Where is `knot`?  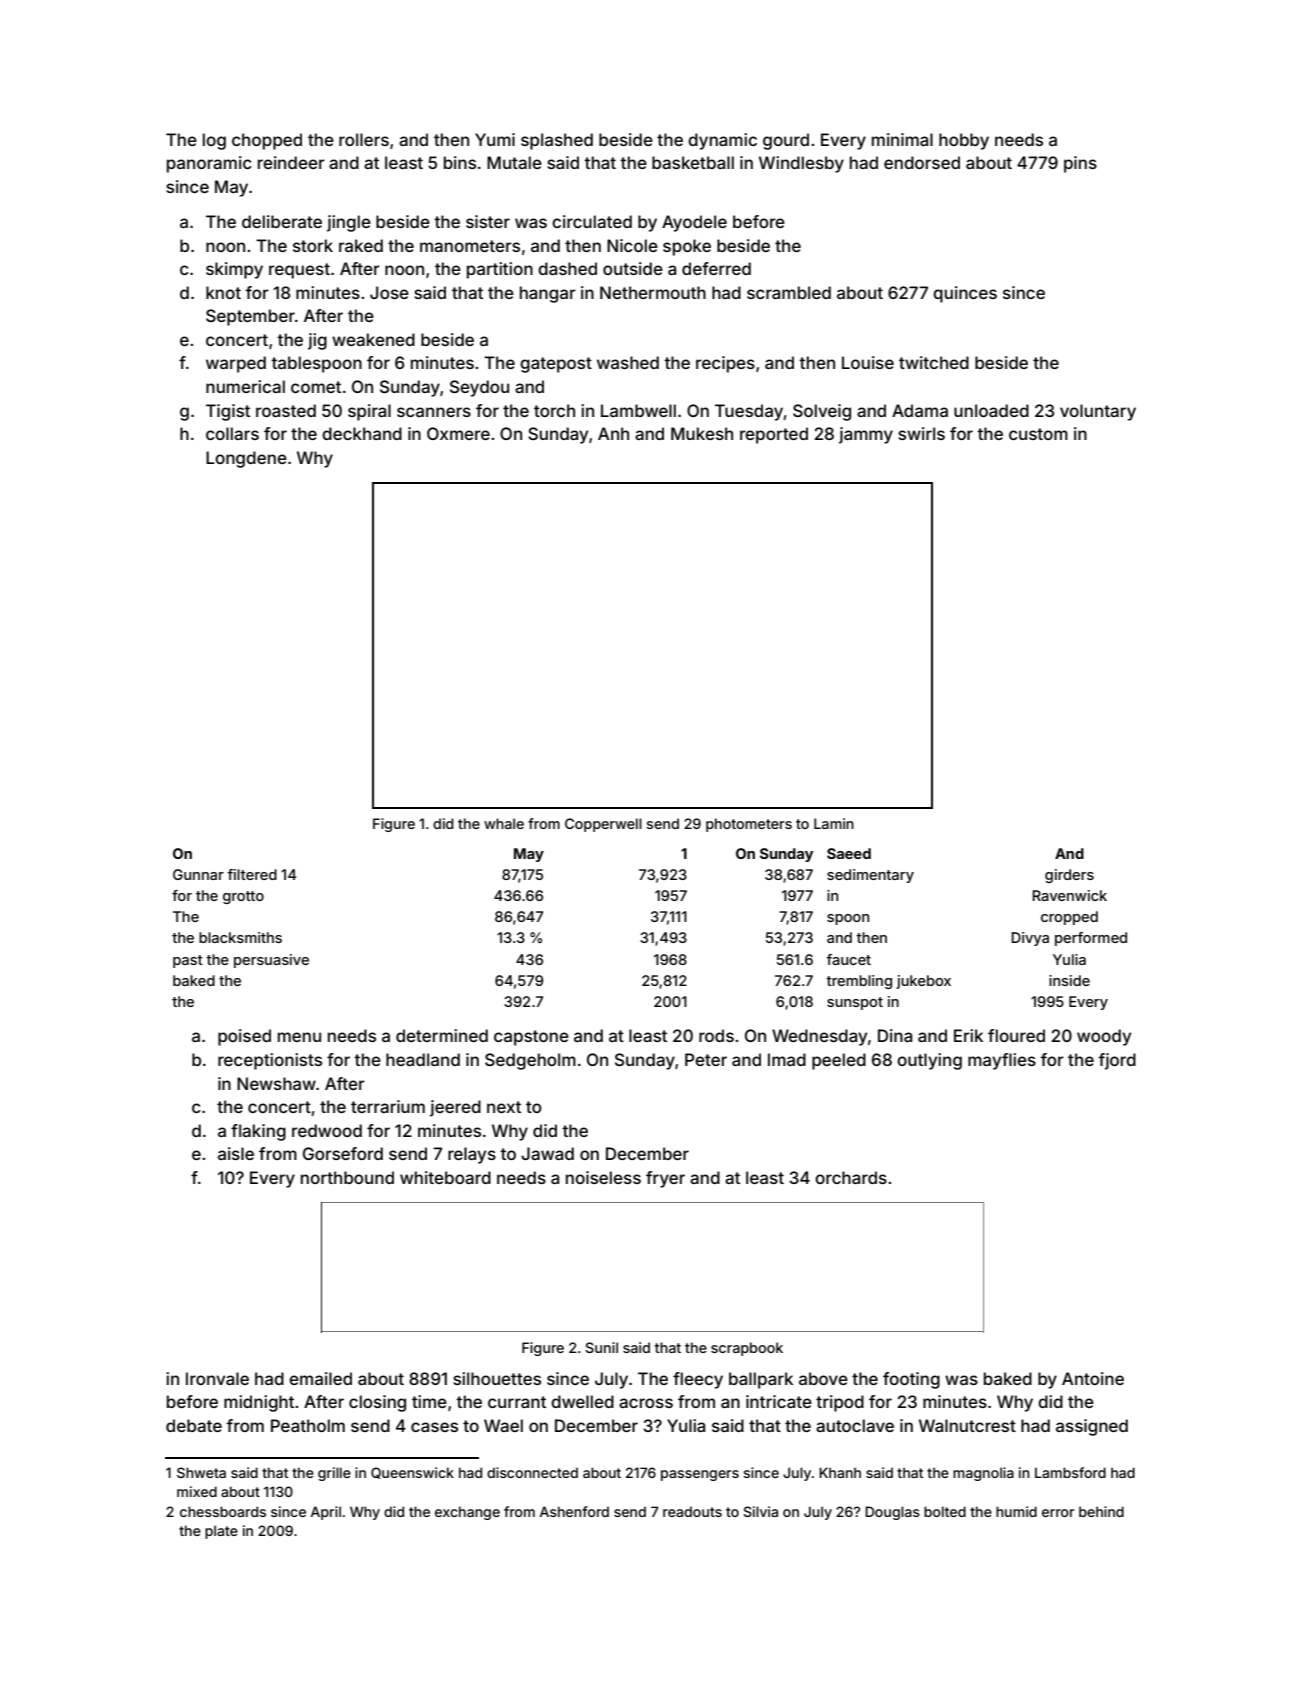 knot is located at coordinates (223, 292).
